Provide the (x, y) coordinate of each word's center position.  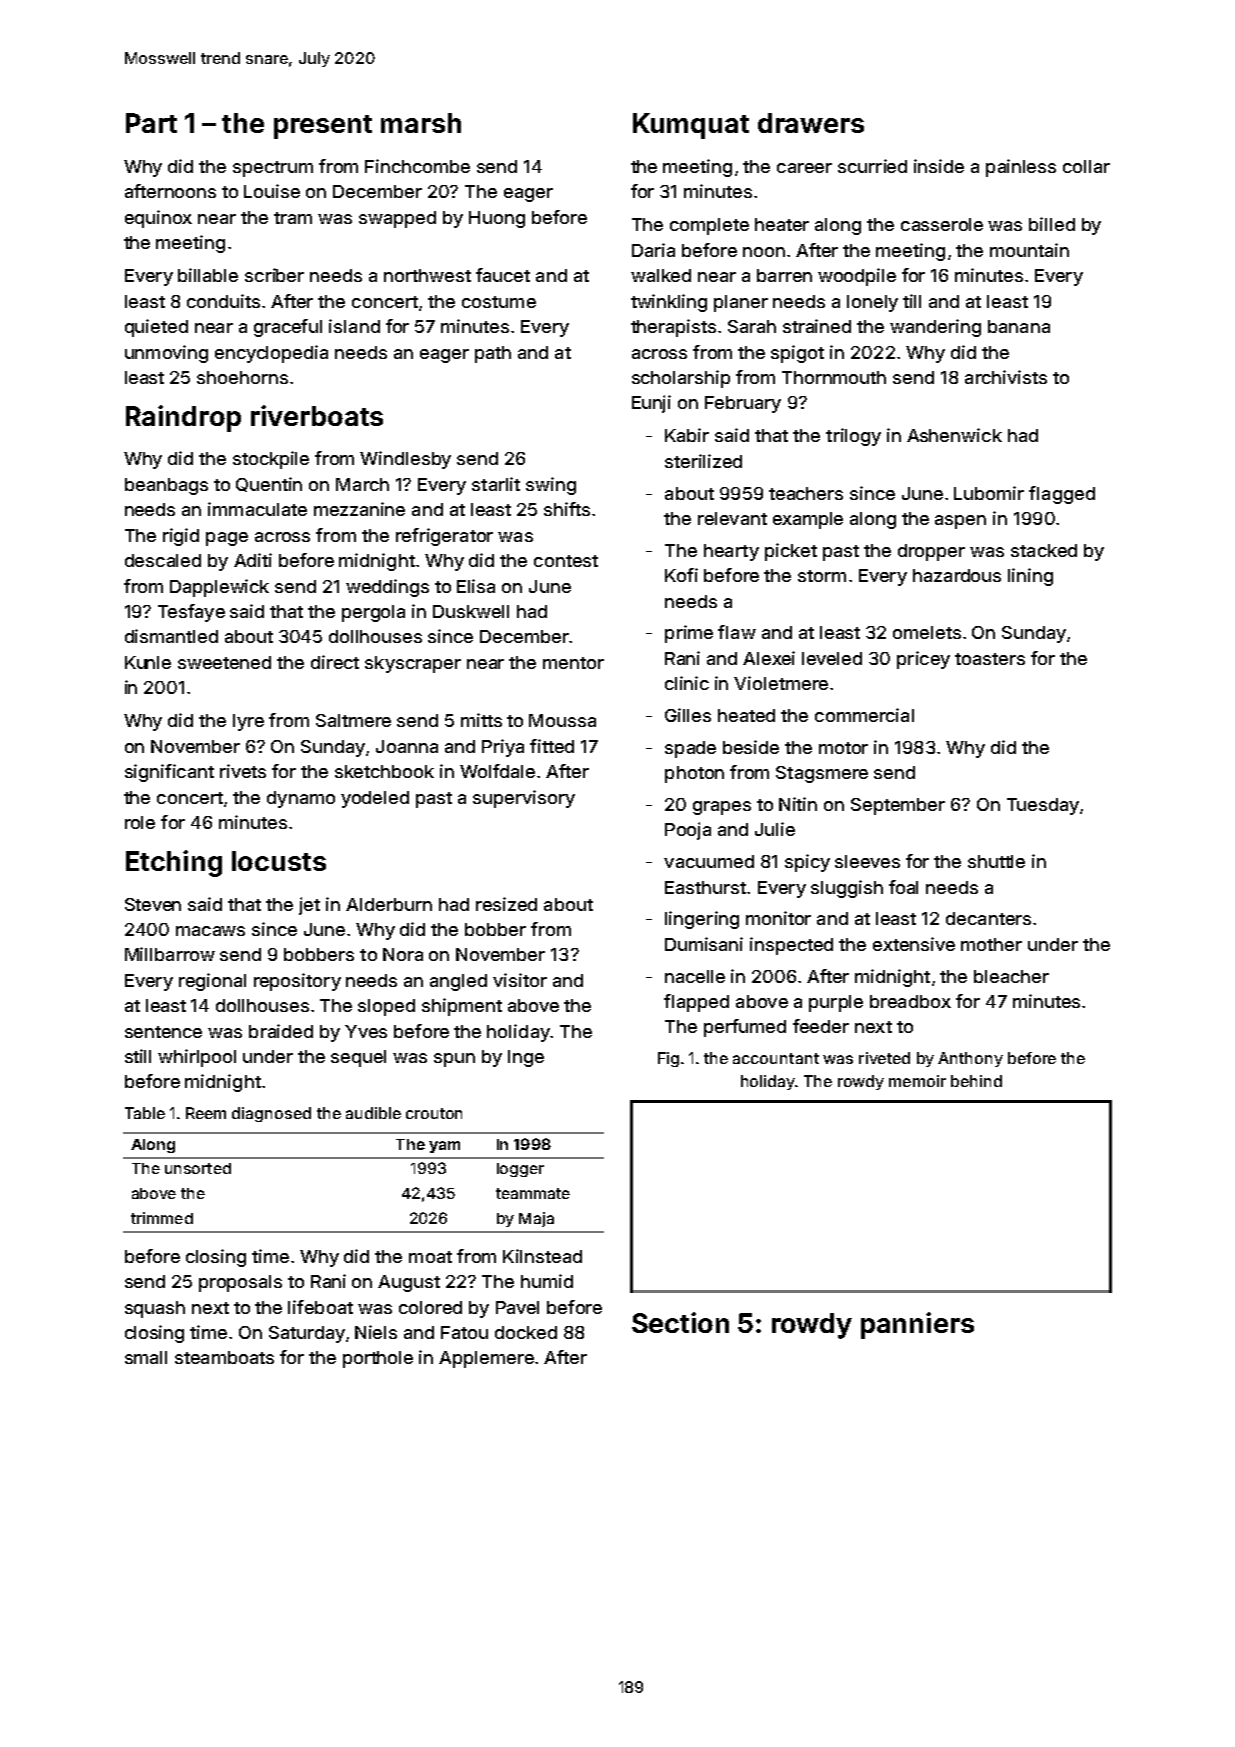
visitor (520, 980)
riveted (884, 1058)
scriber (274, 275)
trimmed (162, 1218)
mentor (573, 663)
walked (661, 275)
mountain (1029, 250)
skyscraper (413, 664)
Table (145, 1113)
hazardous (957, 575)
